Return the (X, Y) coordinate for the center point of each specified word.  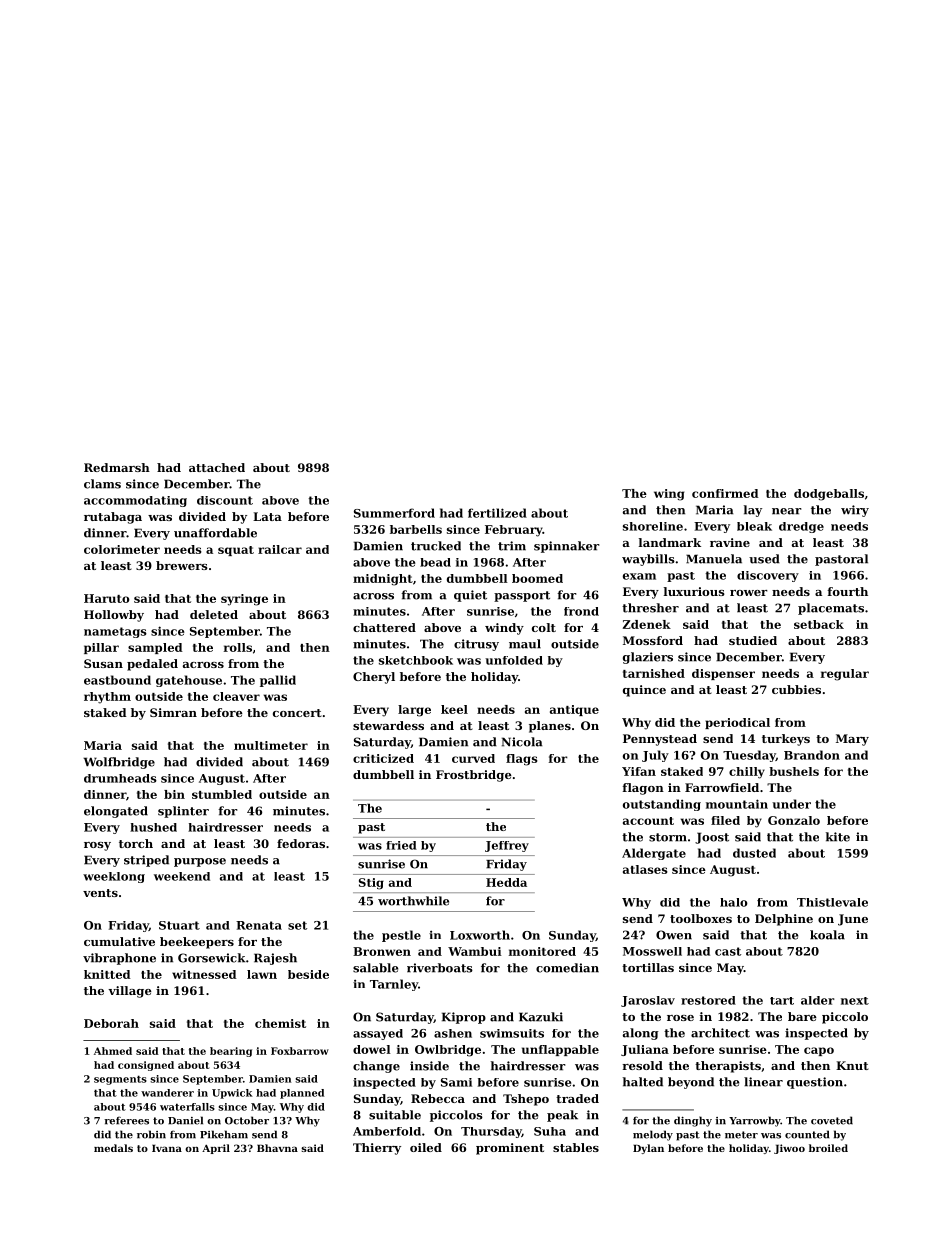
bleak (754, 526)
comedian (567, 968)
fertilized (497, 513)
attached (217, 467)
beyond (691, 1083)
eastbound (117, 680)
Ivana (167, 1148)
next (855, 1001)
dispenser (723, 674)
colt (544, 627)
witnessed (204, 974)
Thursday (491, 1132)
